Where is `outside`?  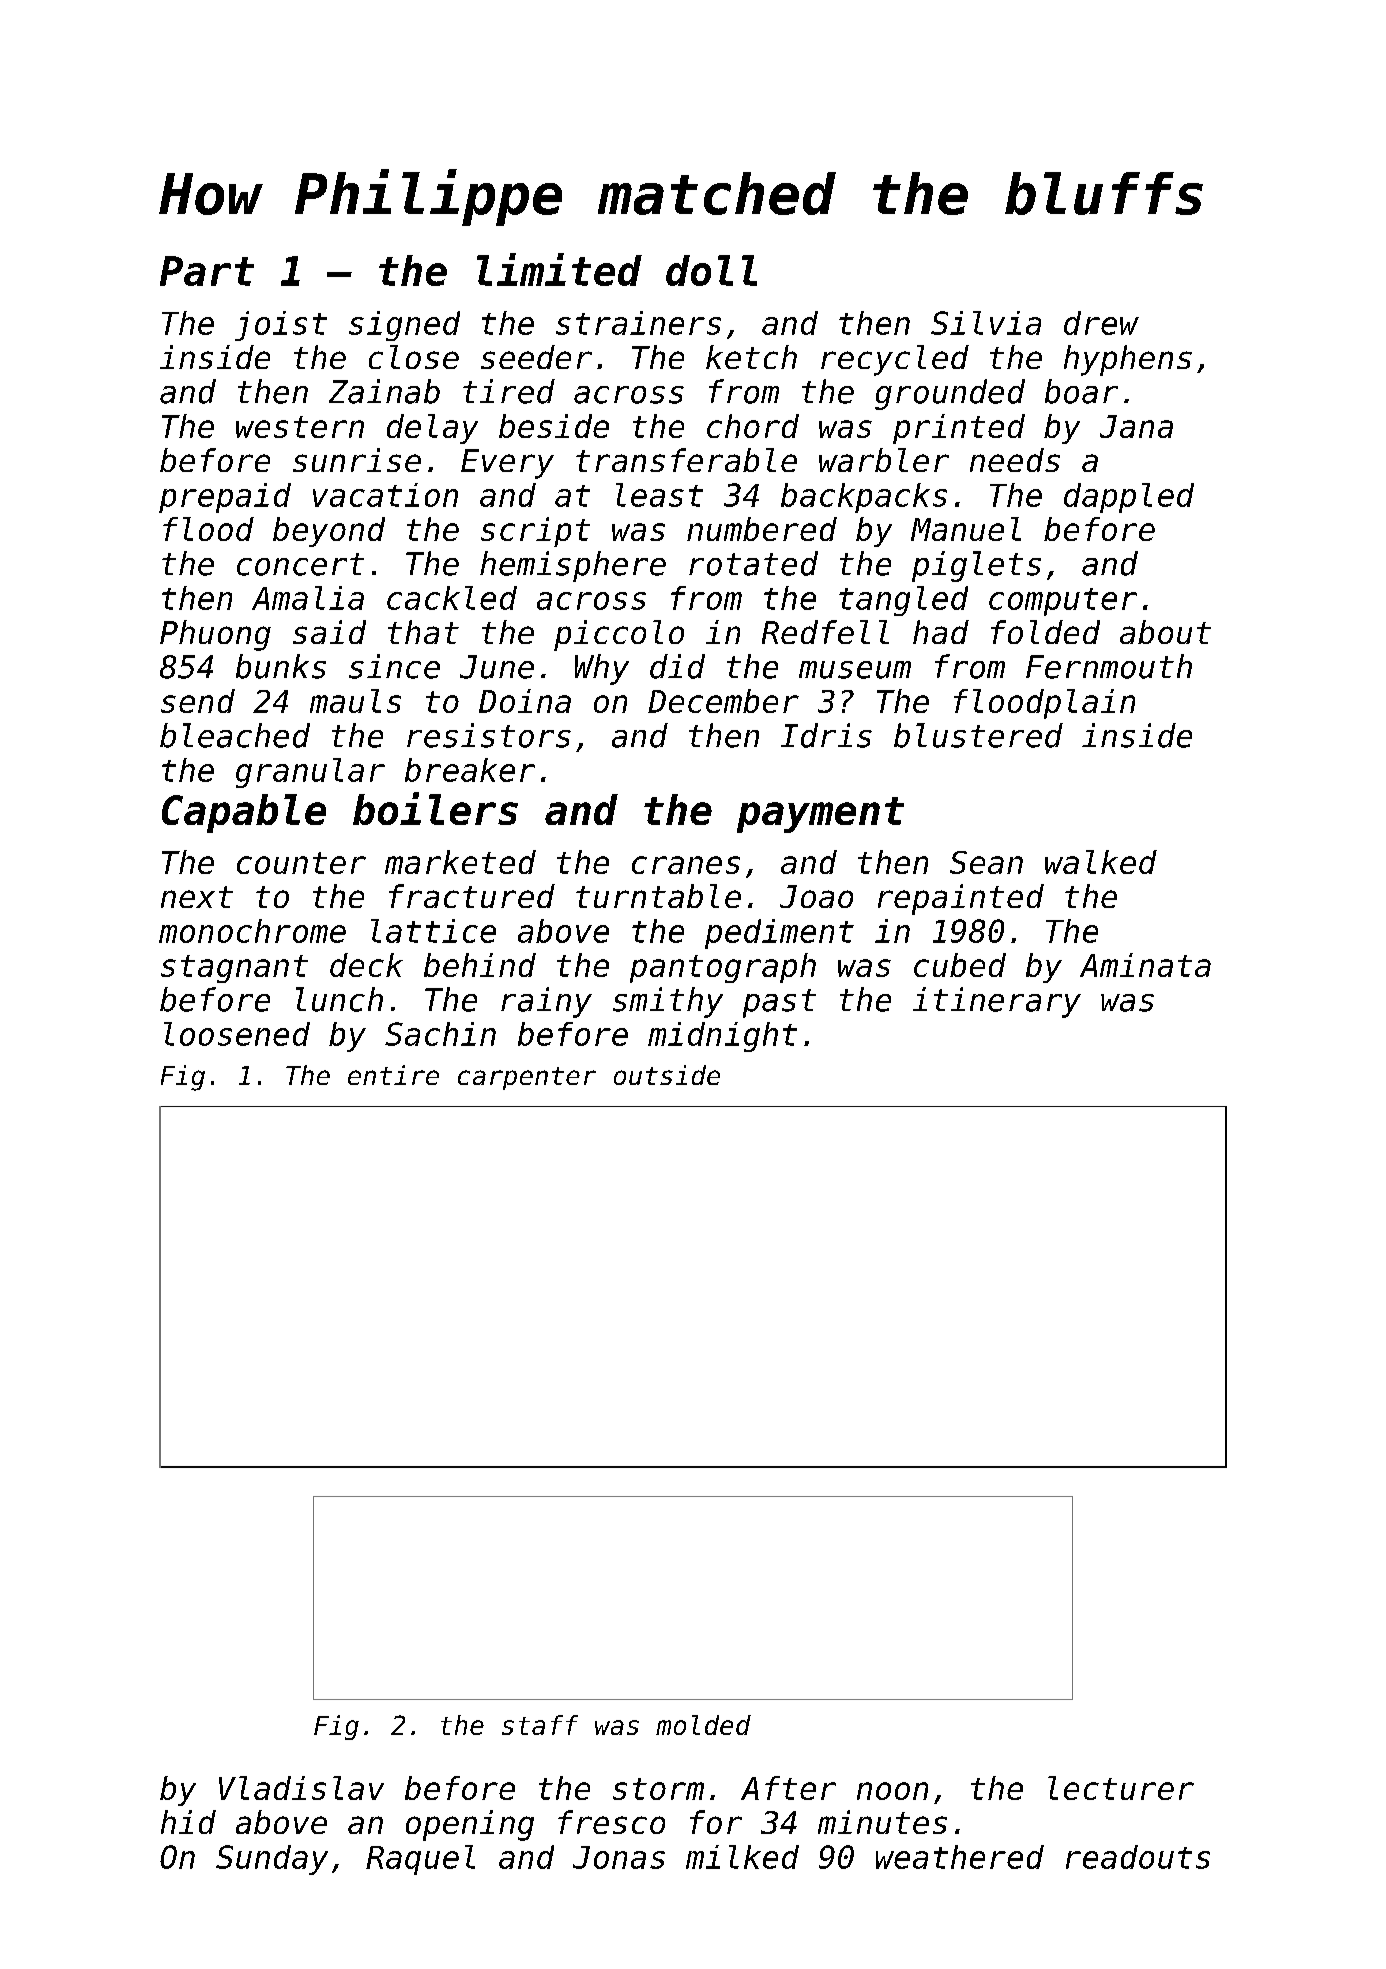
outside is located at coordinates (667, 1075).
